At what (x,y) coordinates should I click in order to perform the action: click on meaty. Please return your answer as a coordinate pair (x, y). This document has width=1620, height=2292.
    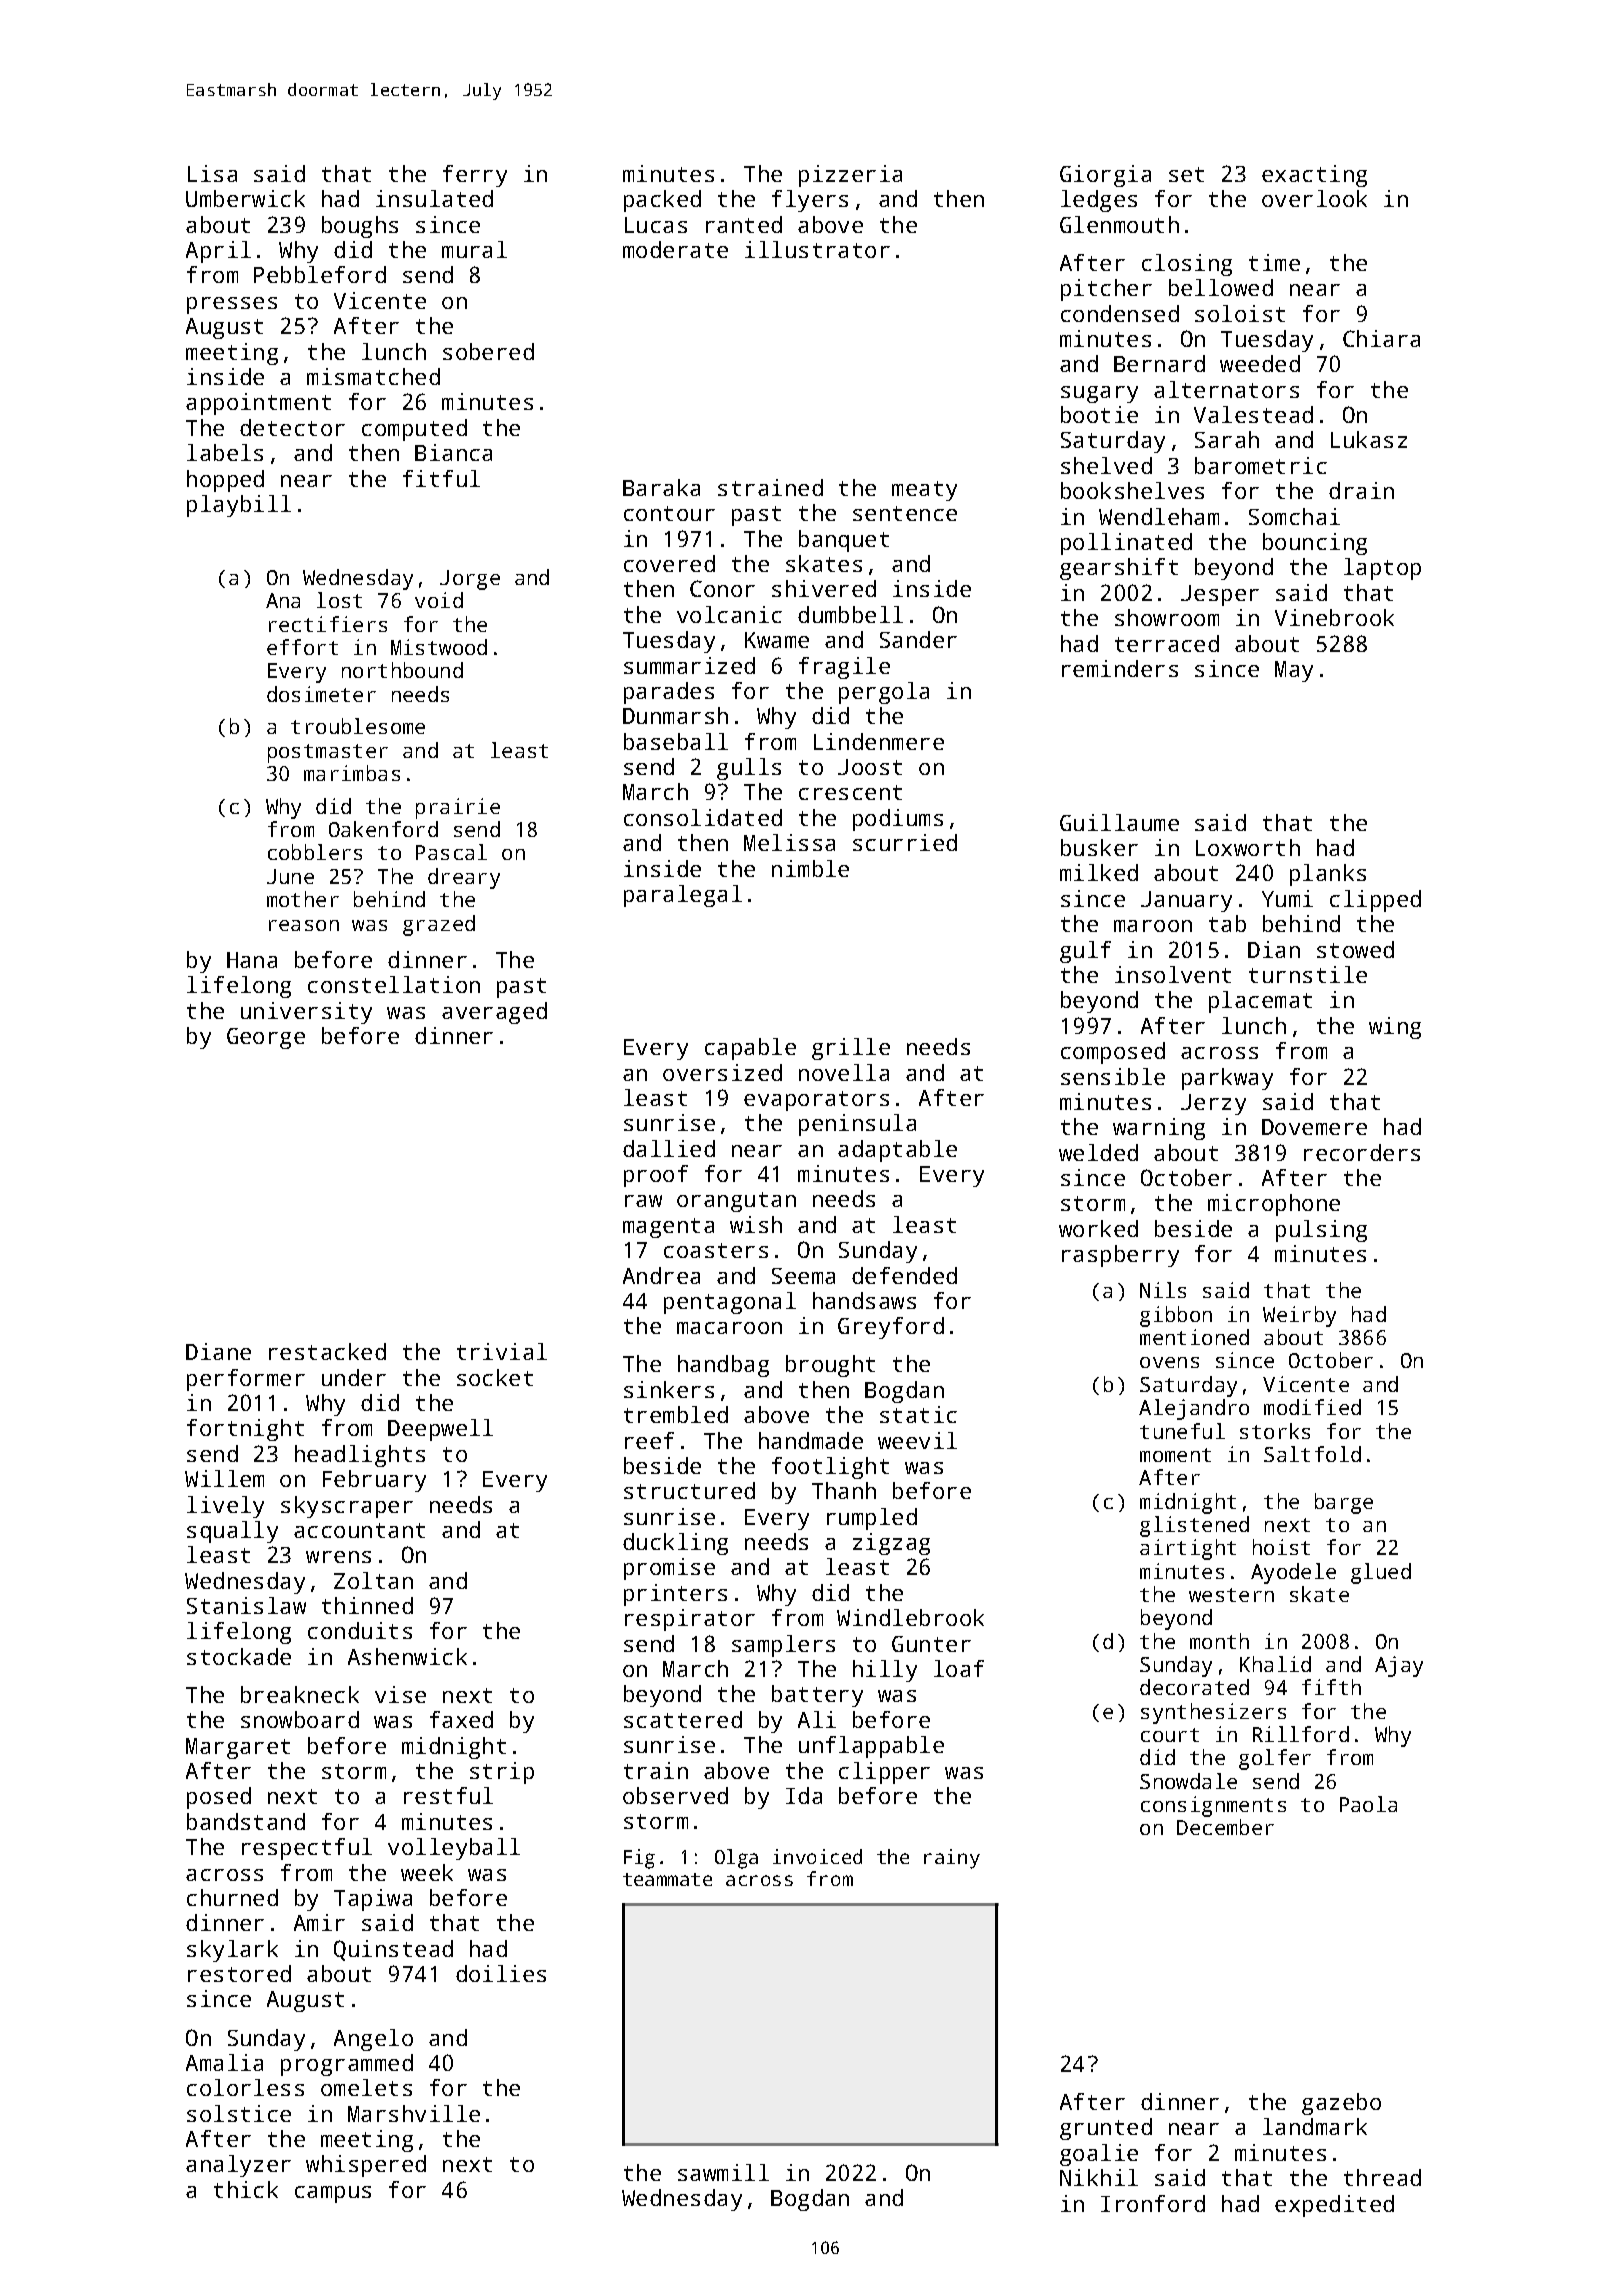
    Looking at the image, I should click on (924, 491).
